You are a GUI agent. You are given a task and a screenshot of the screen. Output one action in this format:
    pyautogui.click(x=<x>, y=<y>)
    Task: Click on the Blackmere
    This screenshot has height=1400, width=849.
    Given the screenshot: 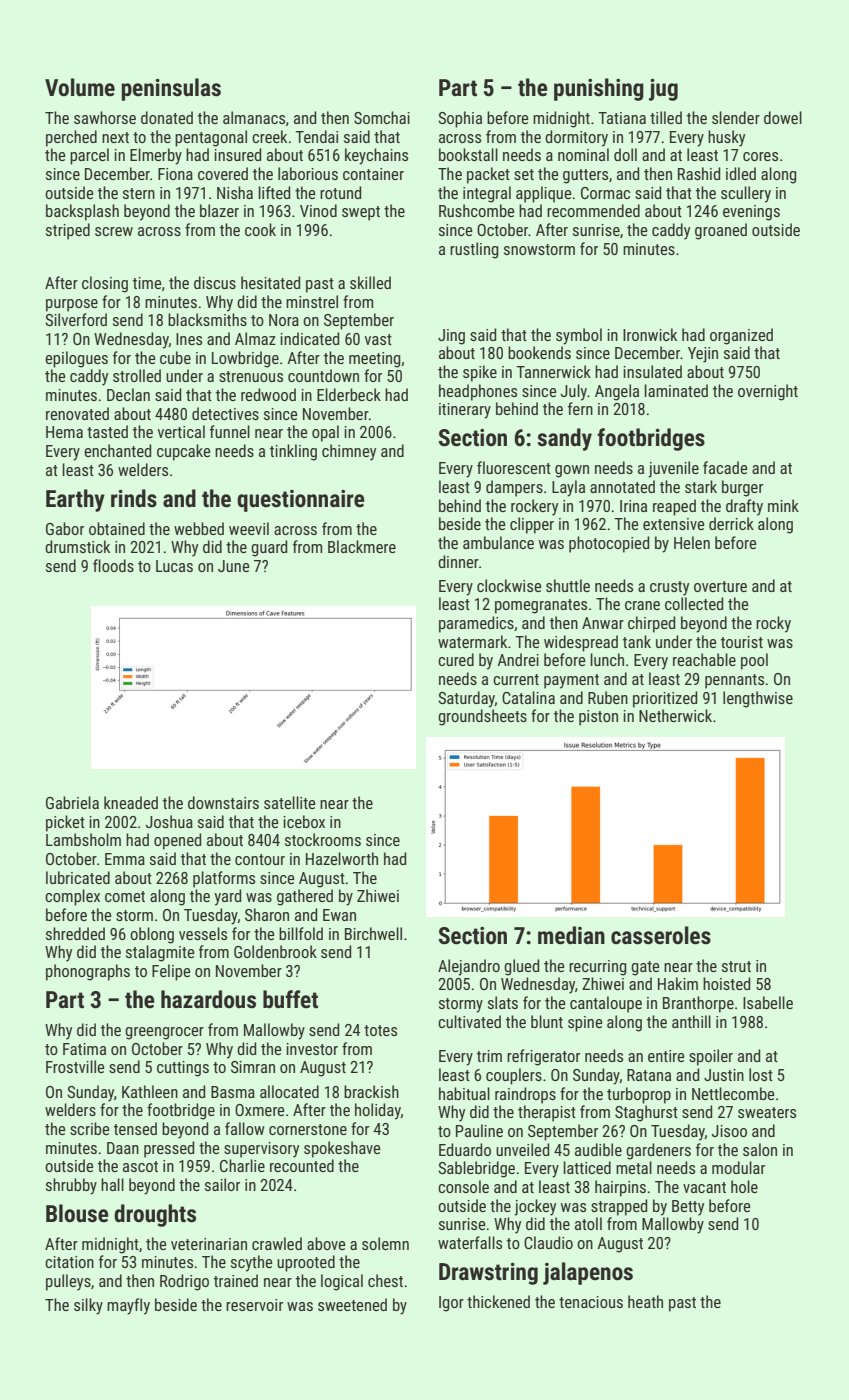 What is the action you would take?
    pyautogui.click(x=362, y=546)
